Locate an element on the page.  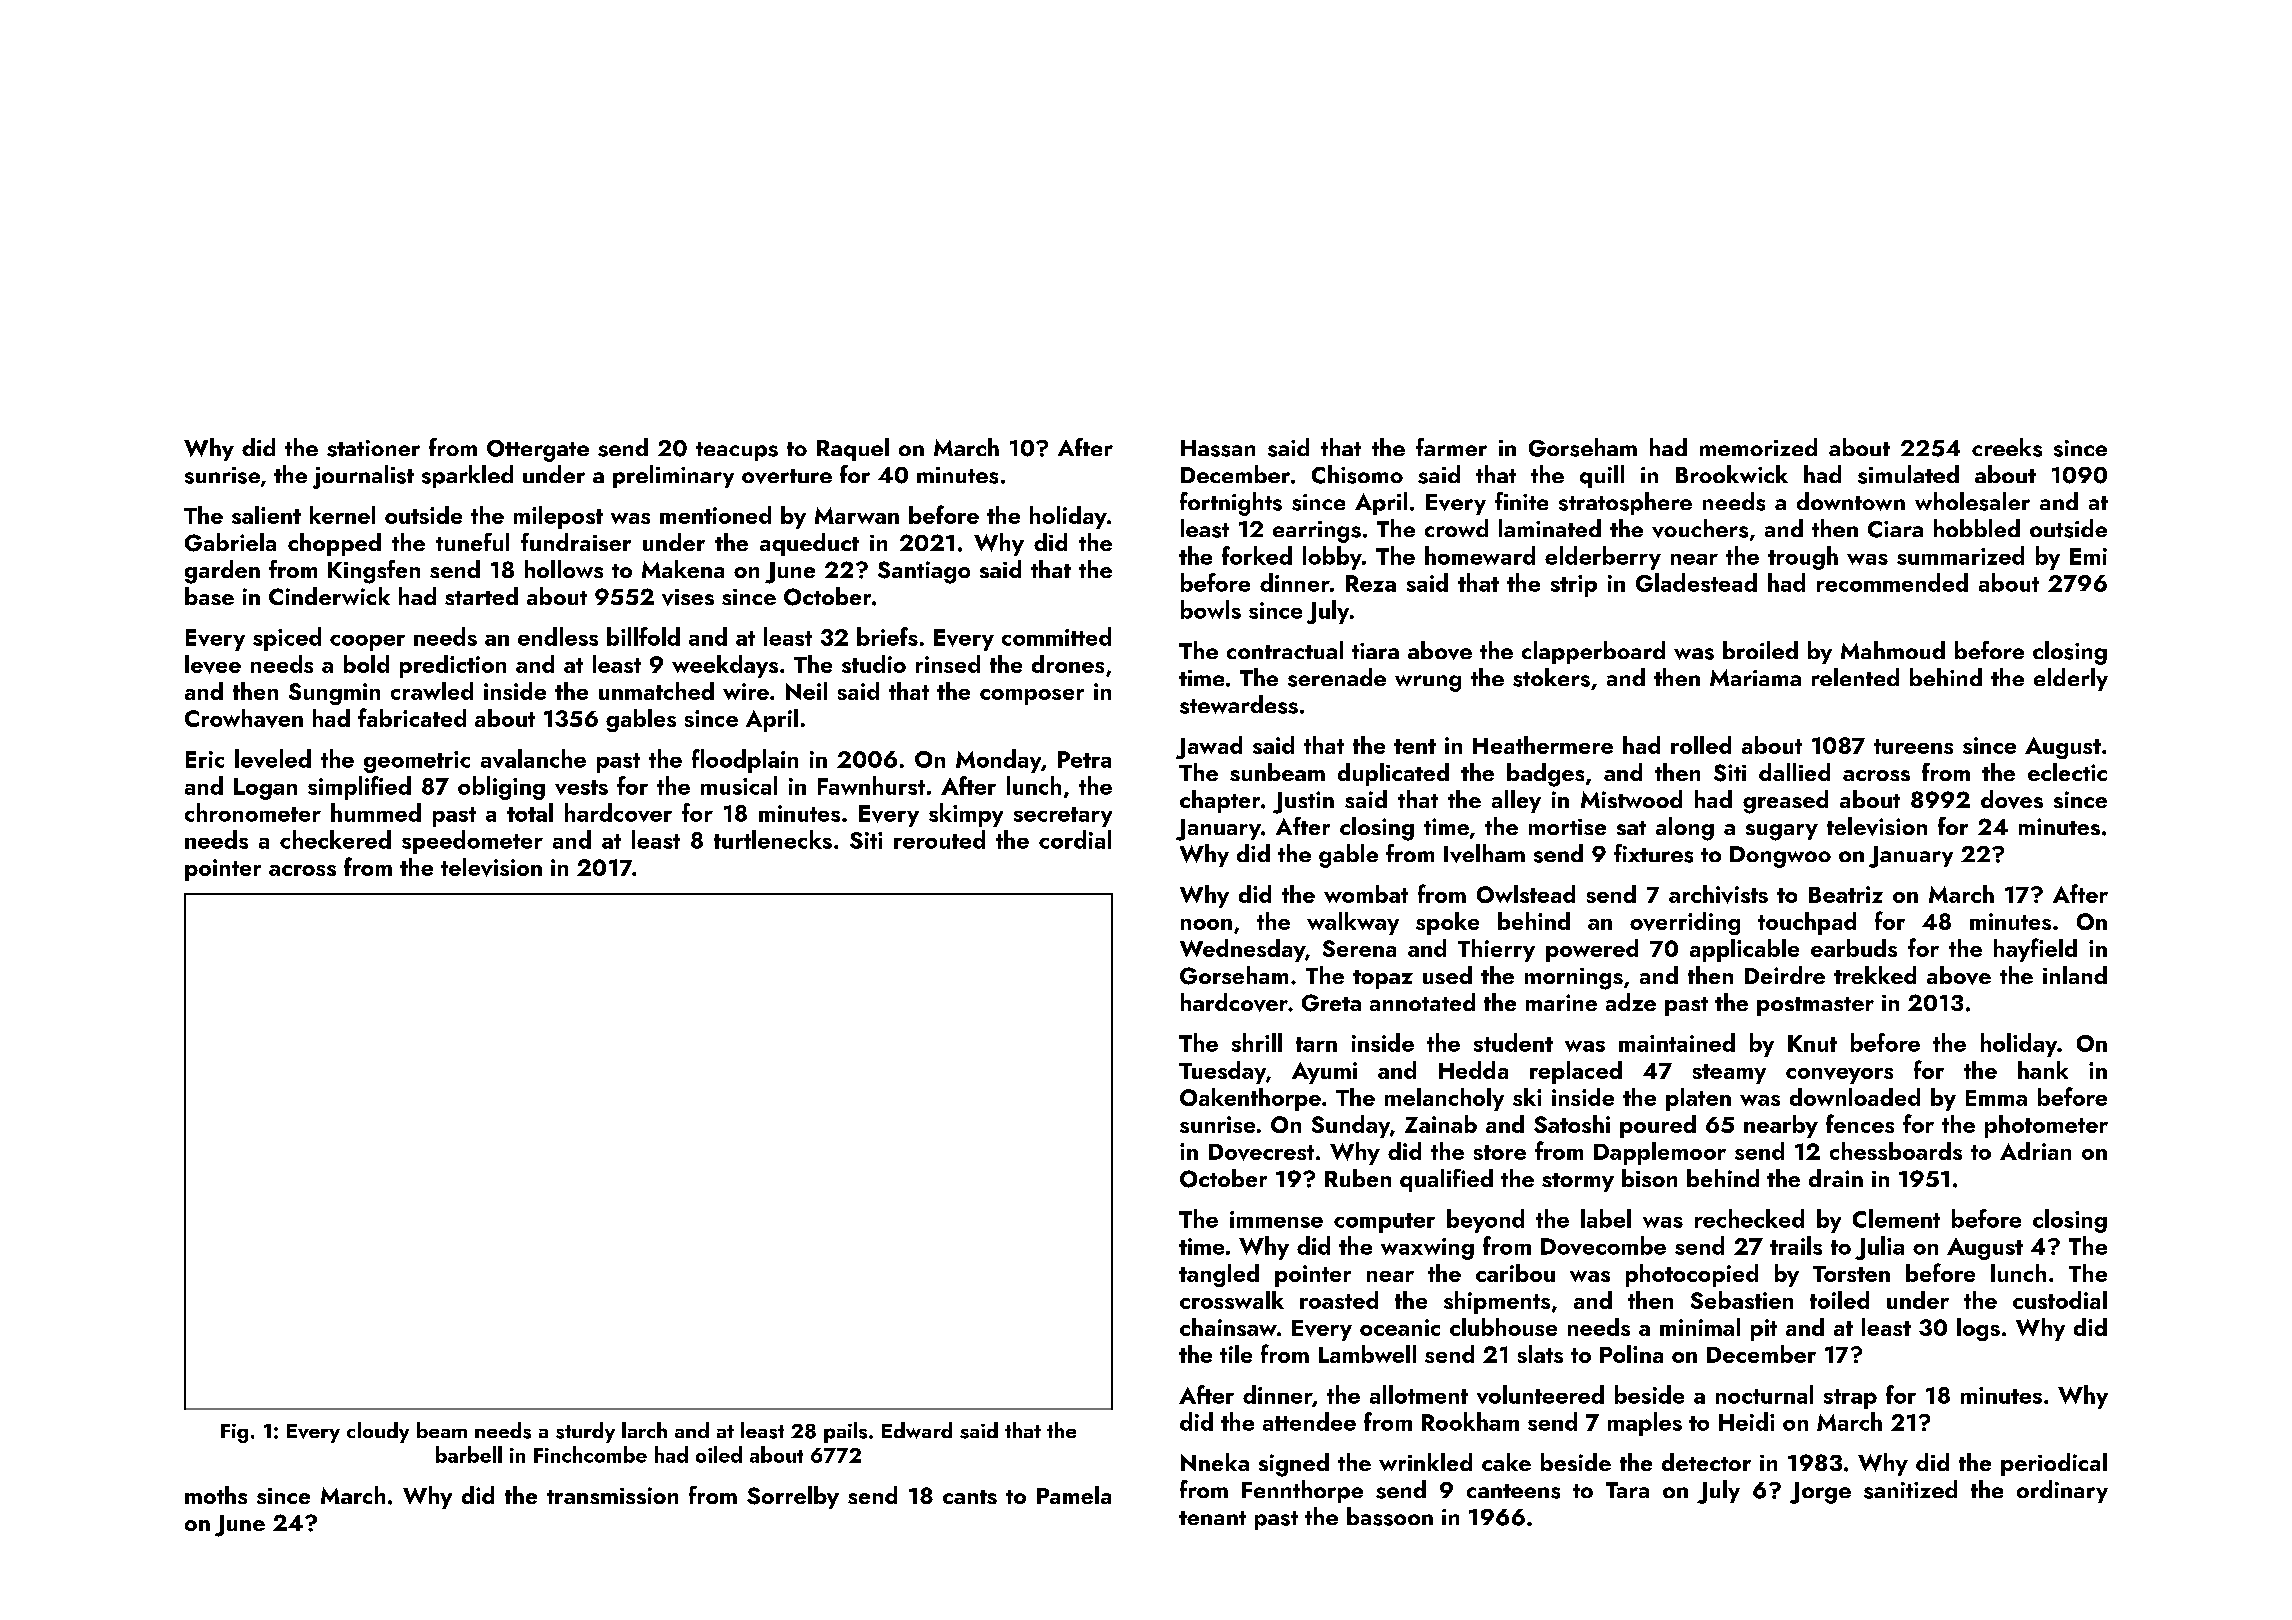
transmission is located at coordinates (612, 1495).
